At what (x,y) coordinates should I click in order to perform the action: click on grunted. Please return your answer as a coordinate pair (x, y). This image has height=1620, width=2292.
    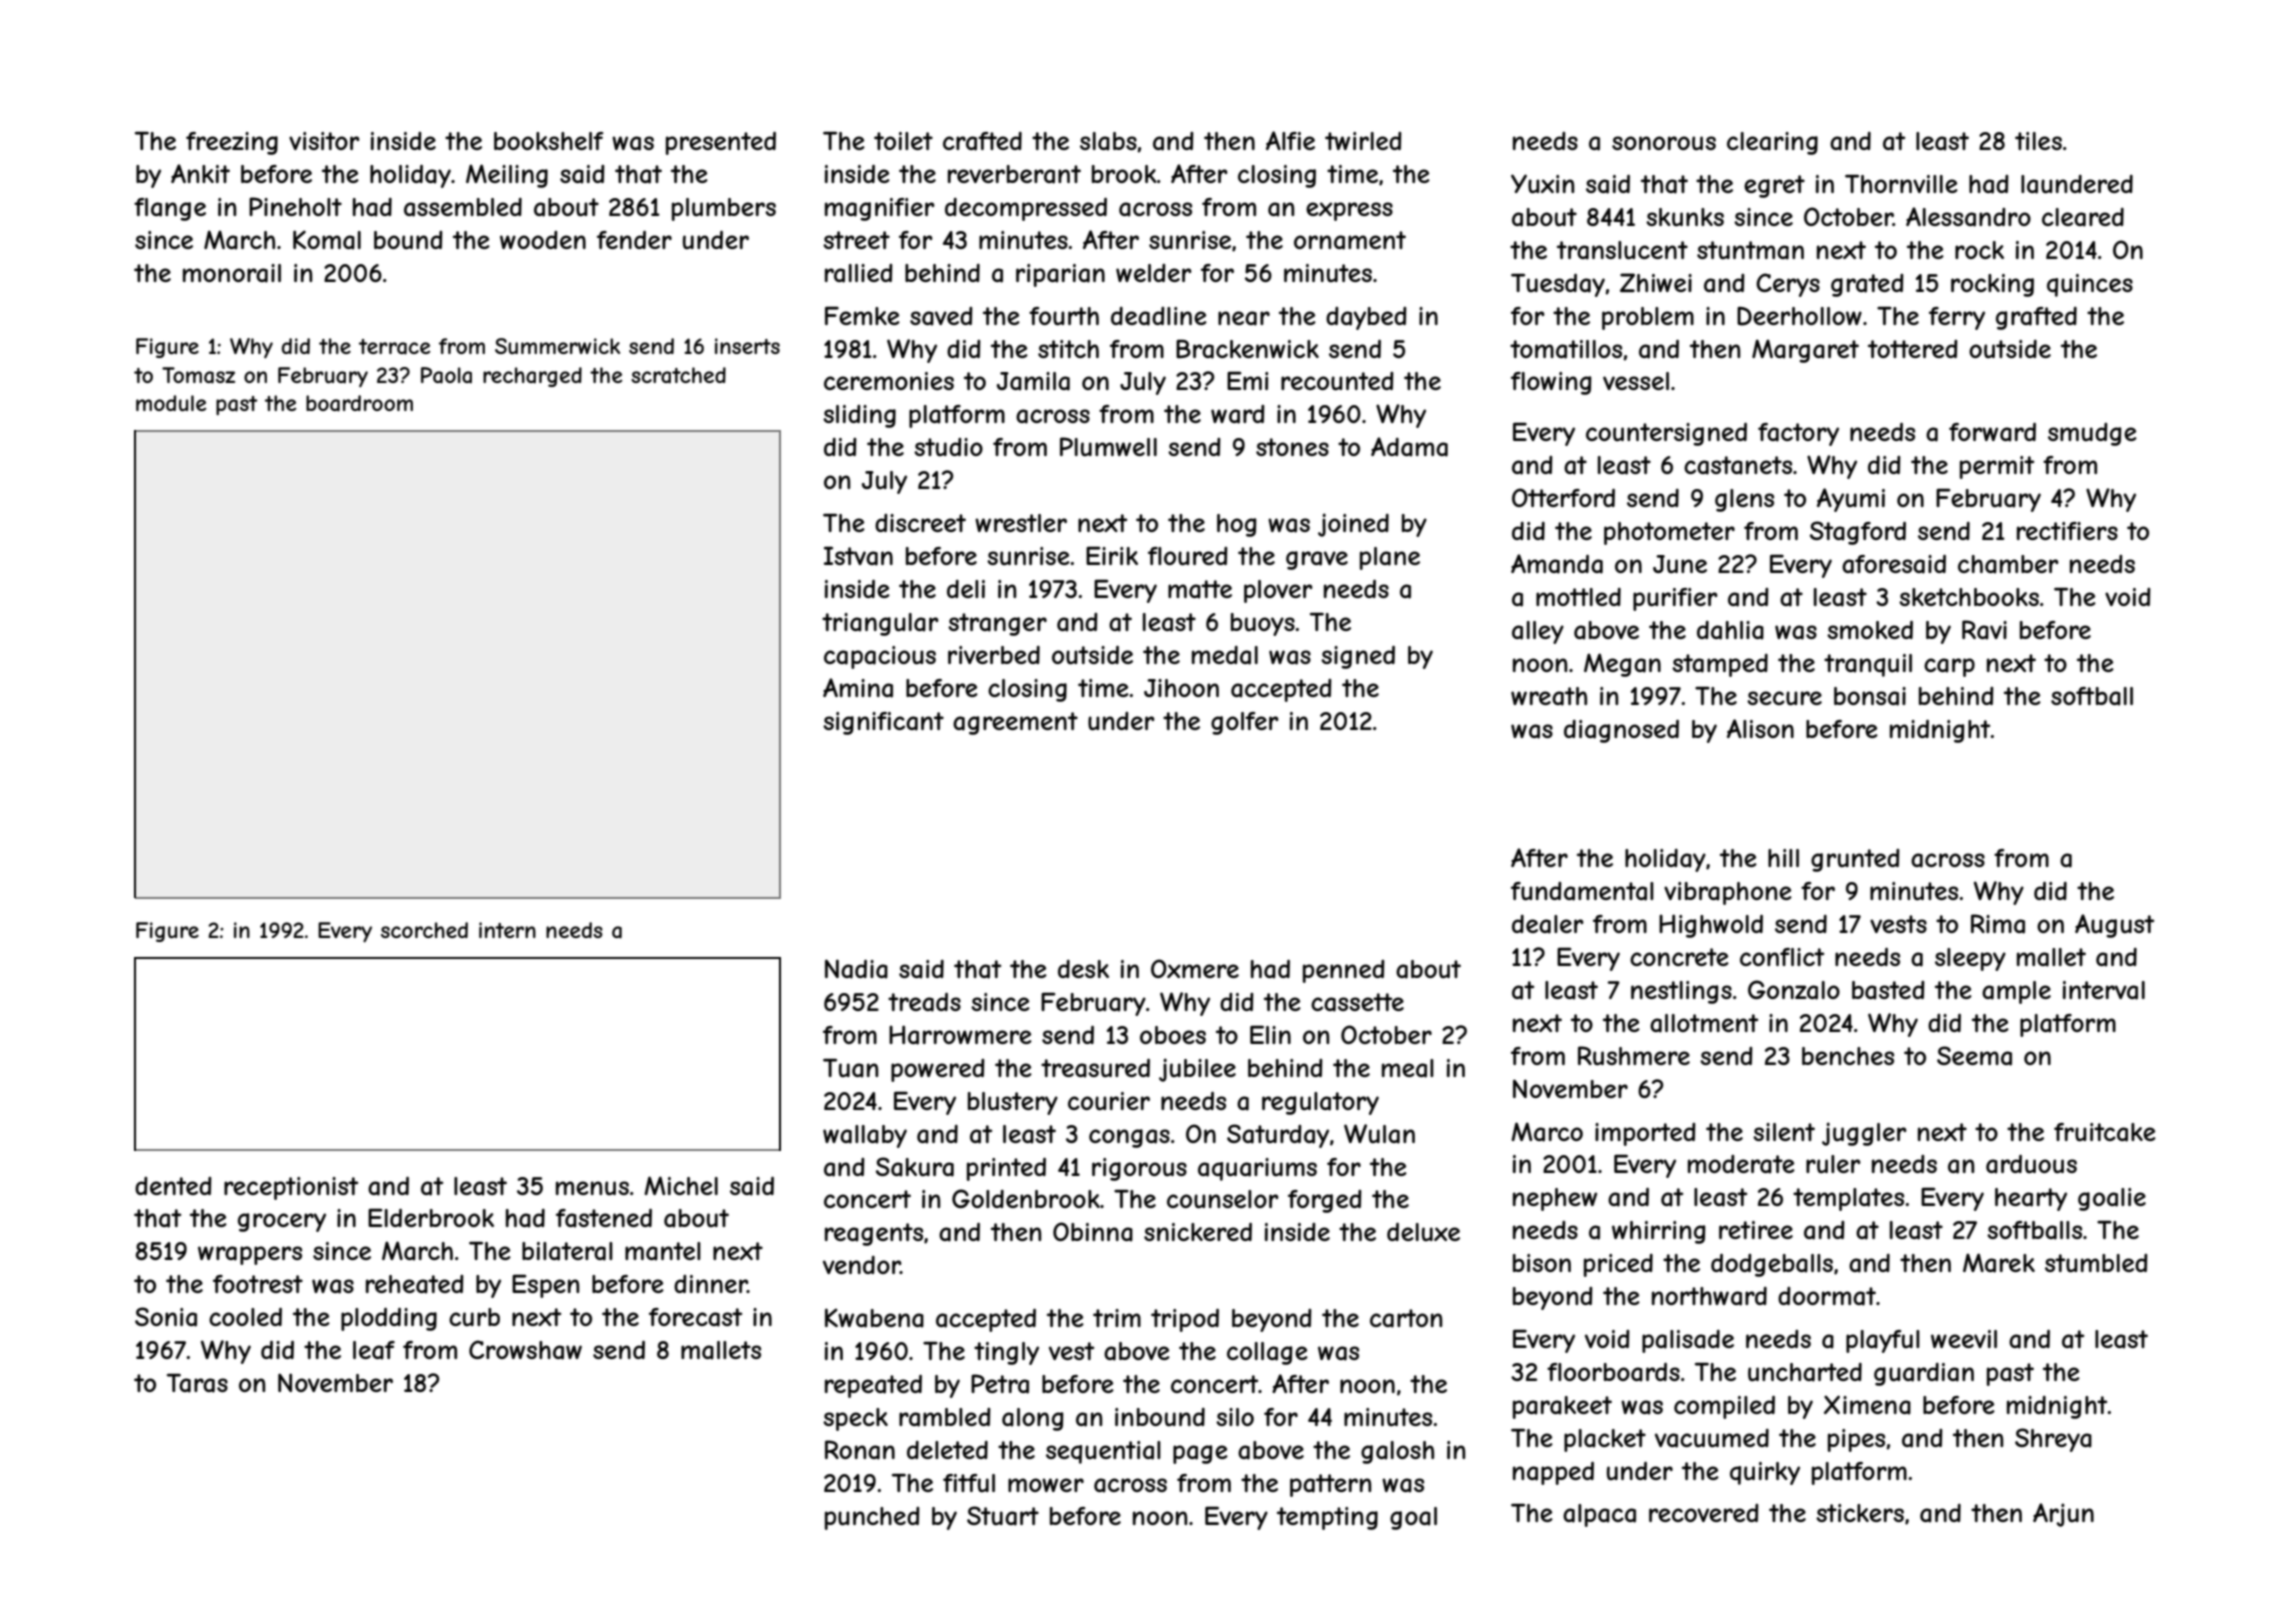
    Looking at the image, I should click on (1855, 860).
